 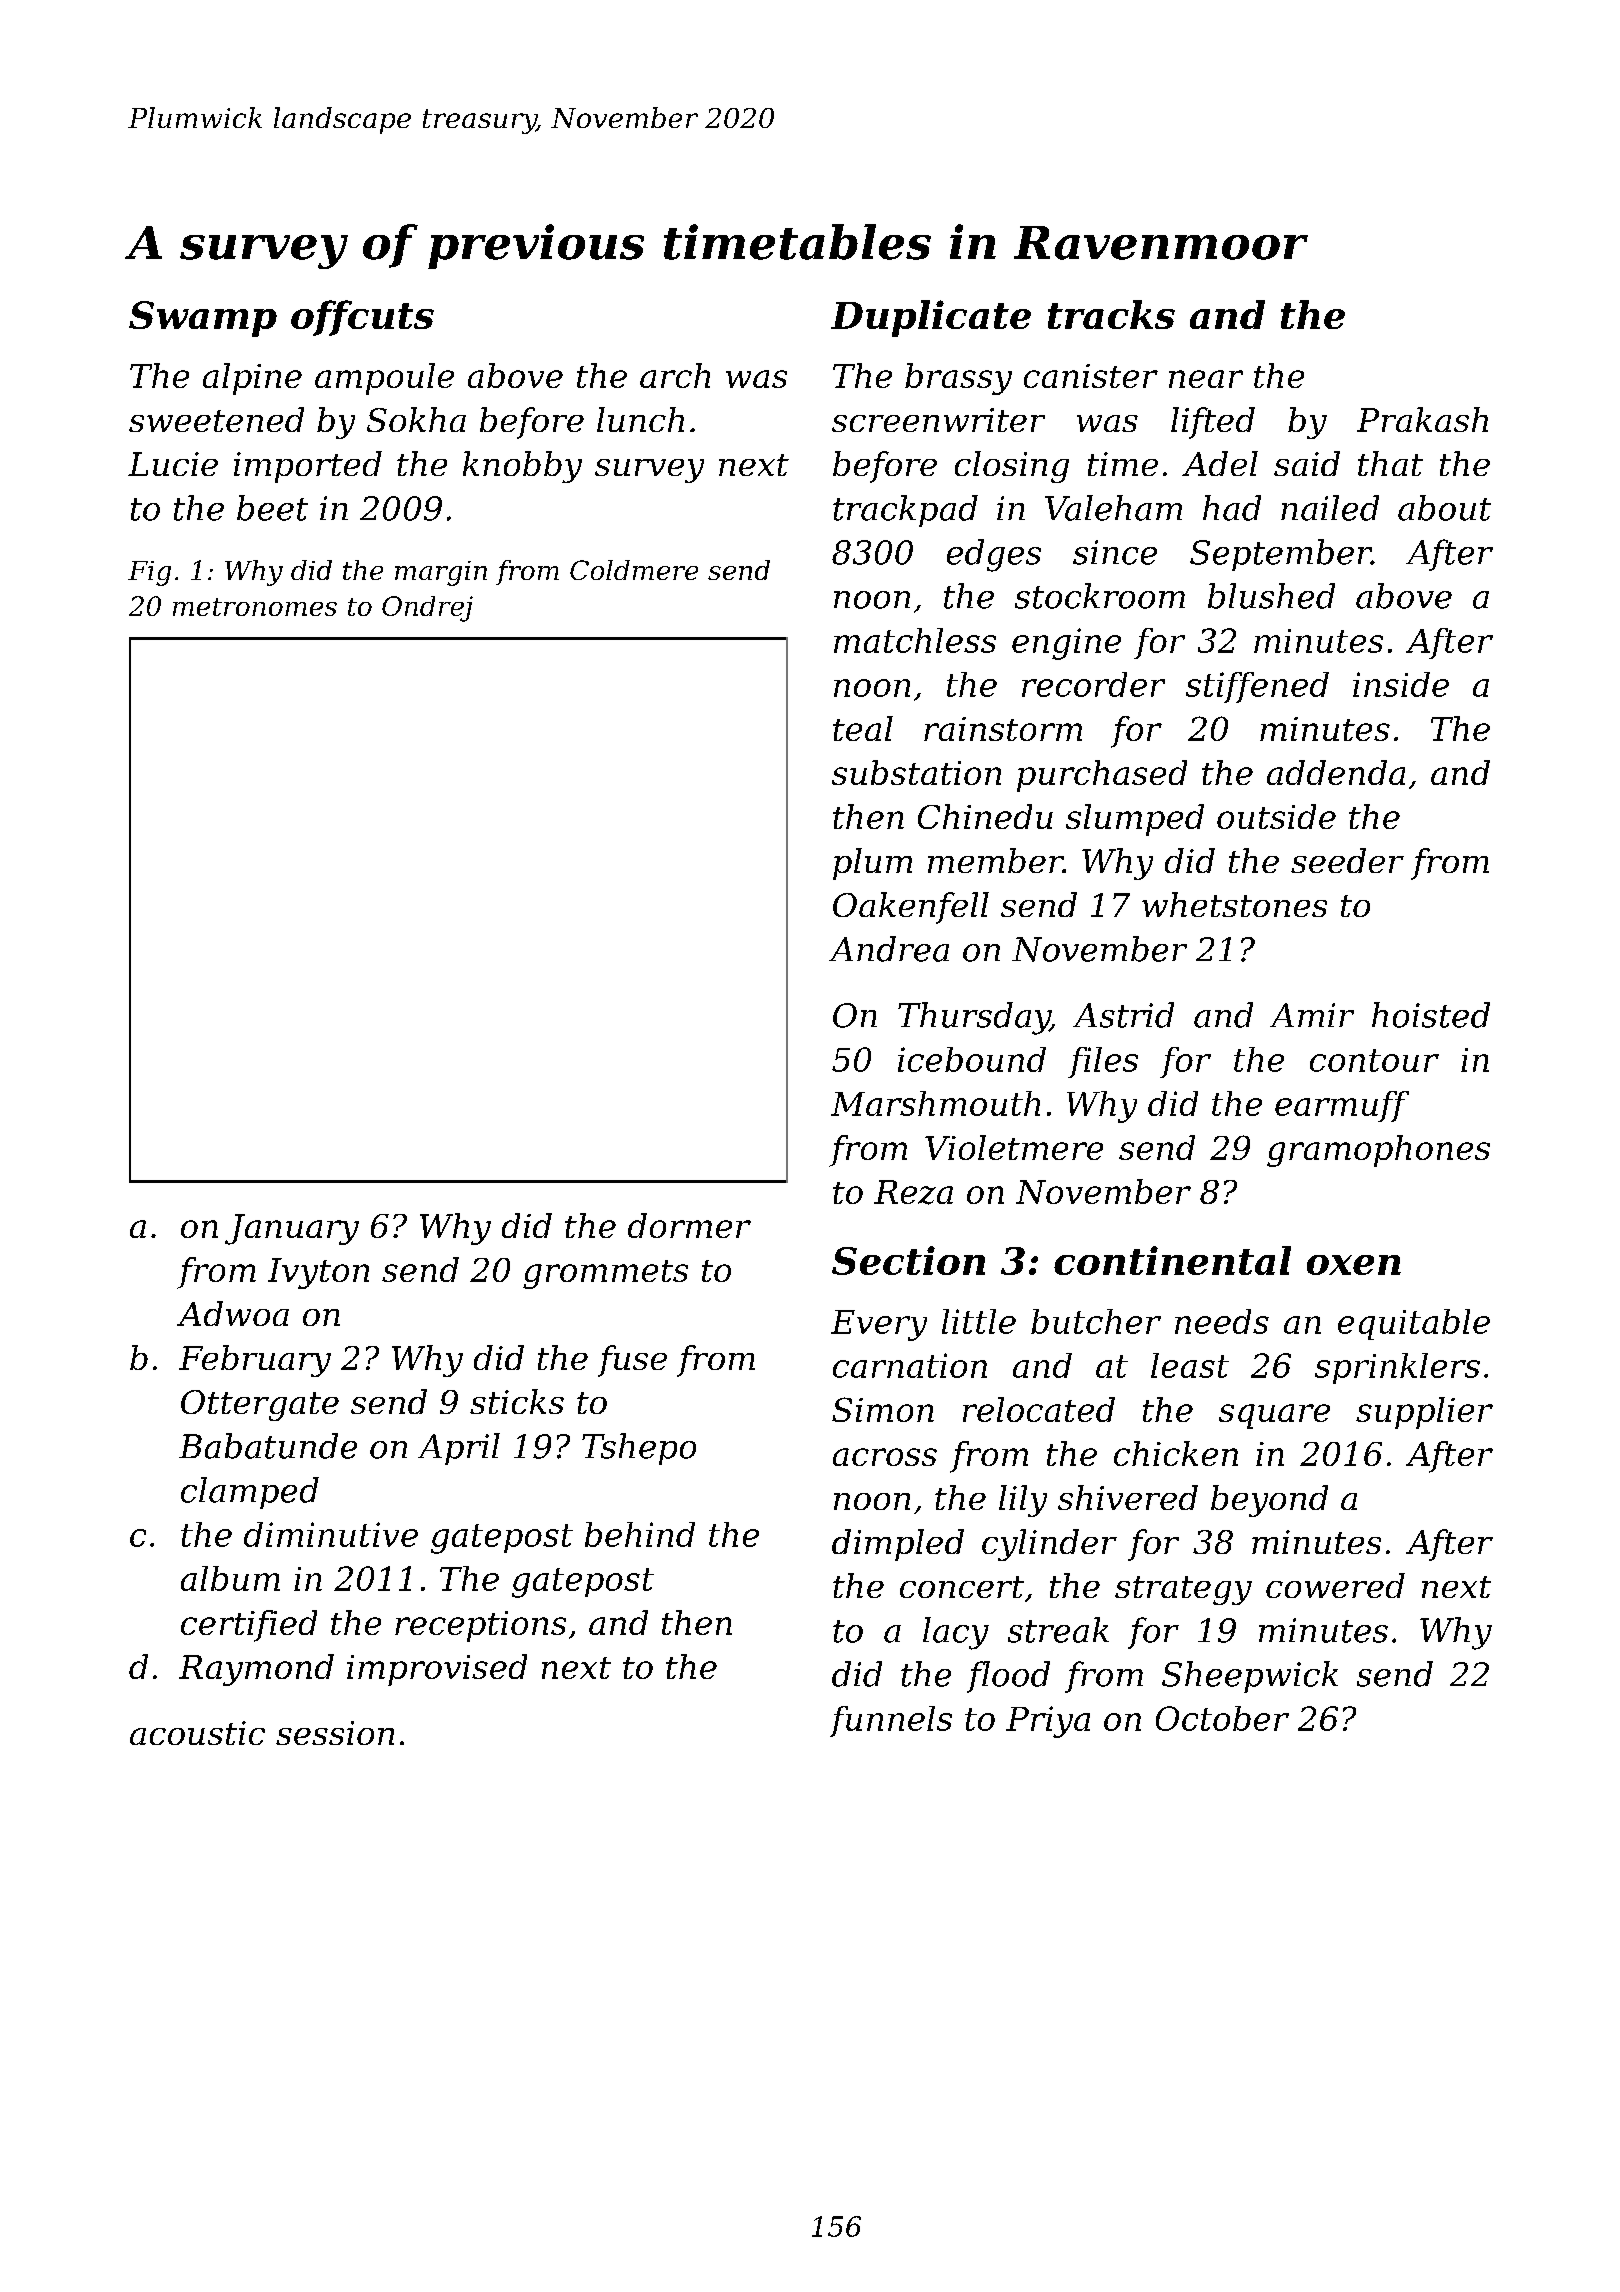 I want to click on arch, so click(x=675, y=375).
